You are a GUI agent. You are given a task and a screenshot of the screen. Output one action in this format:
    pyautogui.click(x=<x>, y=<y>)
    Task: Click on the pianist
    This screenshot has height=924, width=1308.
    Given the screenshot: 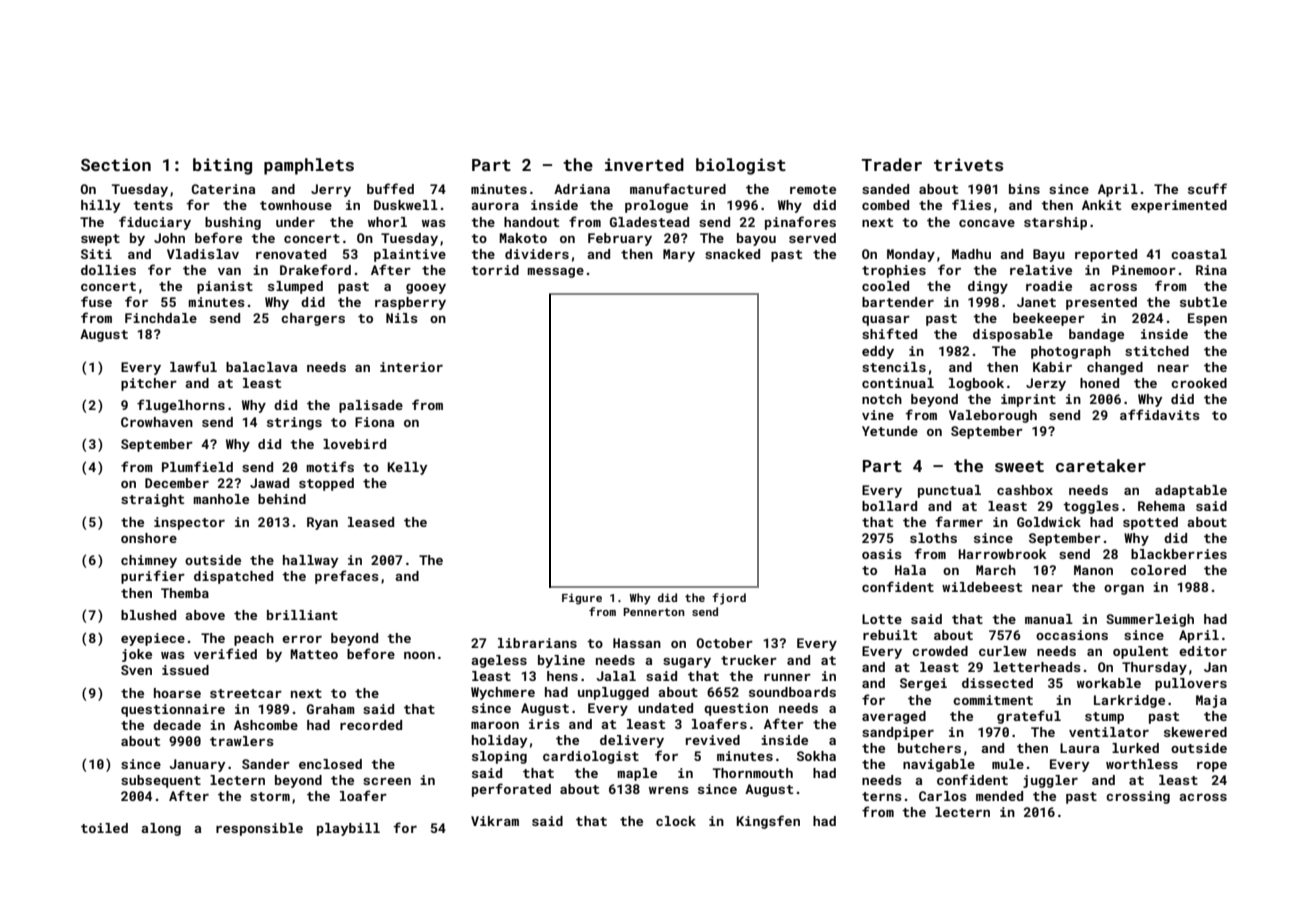 What is the action you would take?
    pyautogui.click(x=225, y=287)
